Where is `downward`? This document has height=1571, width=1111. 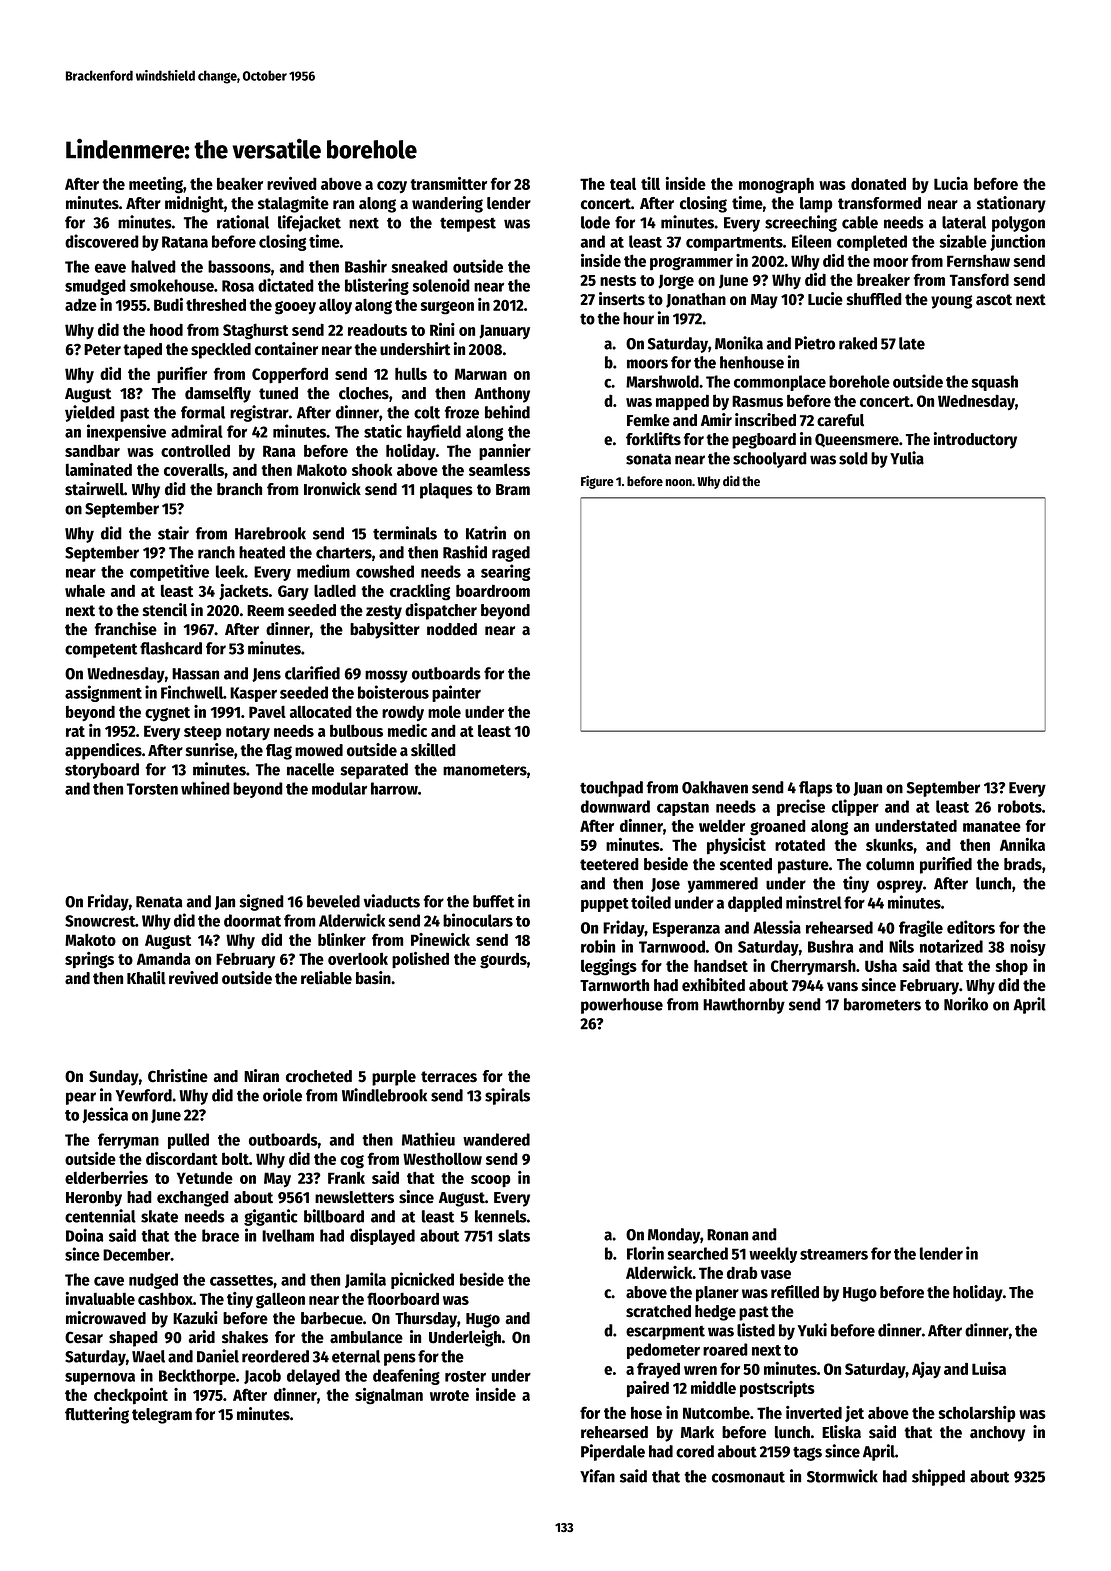 downward is located at coordinates (615, 806).
